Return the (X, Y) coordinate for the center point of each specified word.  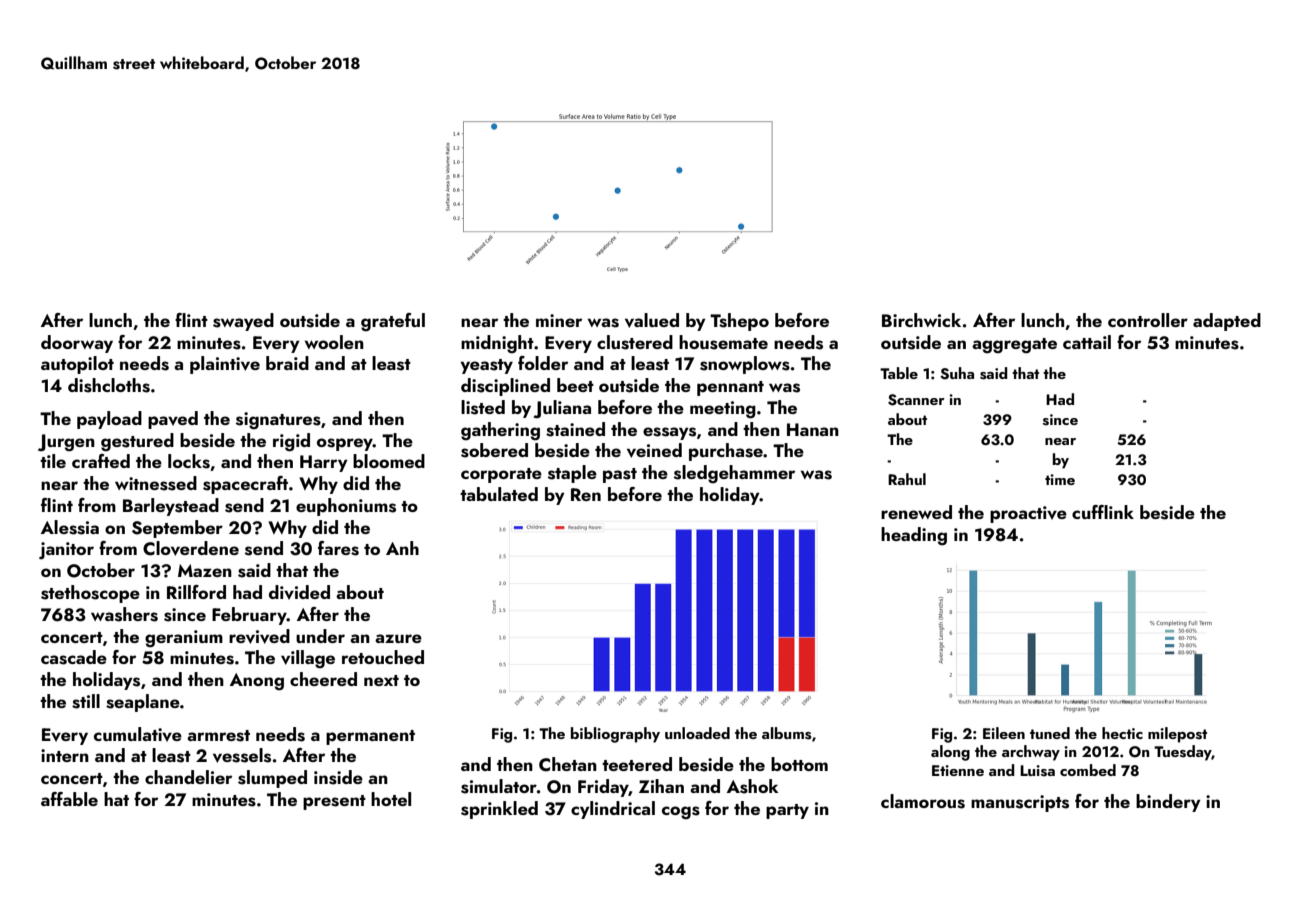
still (86, 701)
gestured (137, 442)
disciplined (505, 387)
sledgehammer (734, 474)
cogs (681, 813)
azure (398, 638)
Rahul (907, 479)
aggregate (1014, 346)
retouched (383, 657)
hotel (391, 799)
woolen (334, 342)
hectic (1122, 733)
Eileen (1004, 733)
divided (299, 592)
